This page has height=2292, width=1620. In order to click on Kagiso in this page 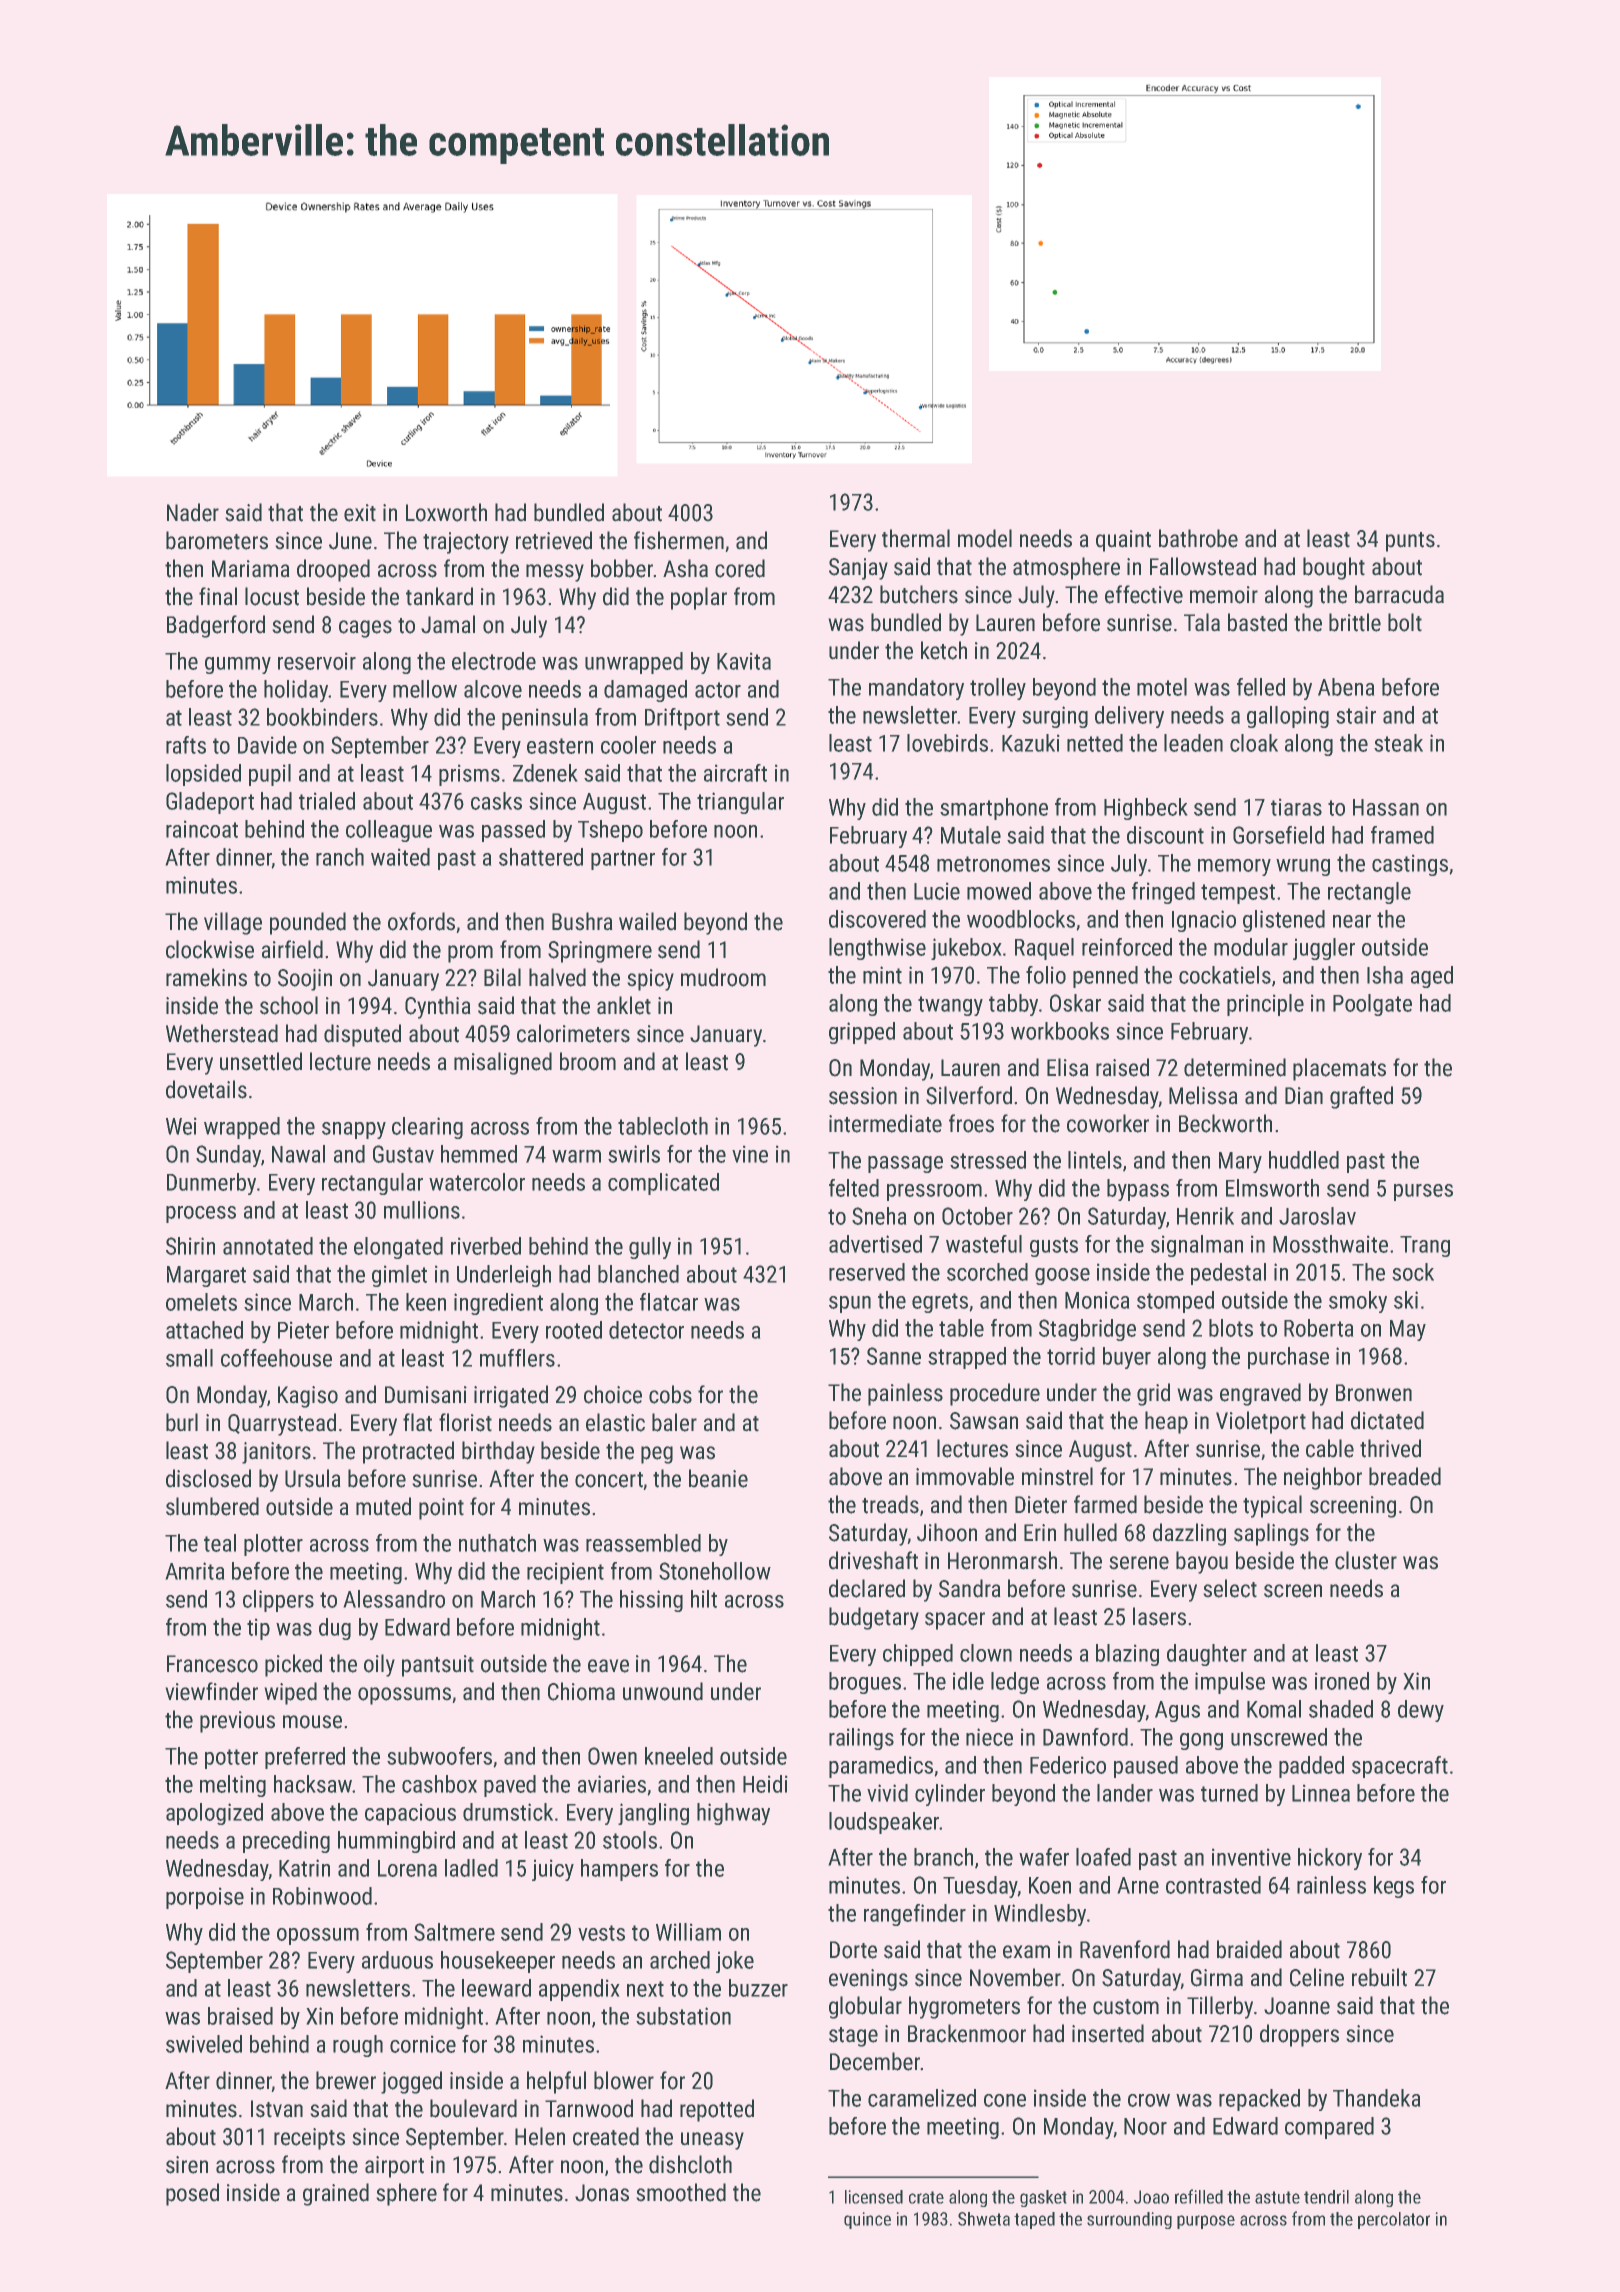, I will do `click(308, 1397)`.
